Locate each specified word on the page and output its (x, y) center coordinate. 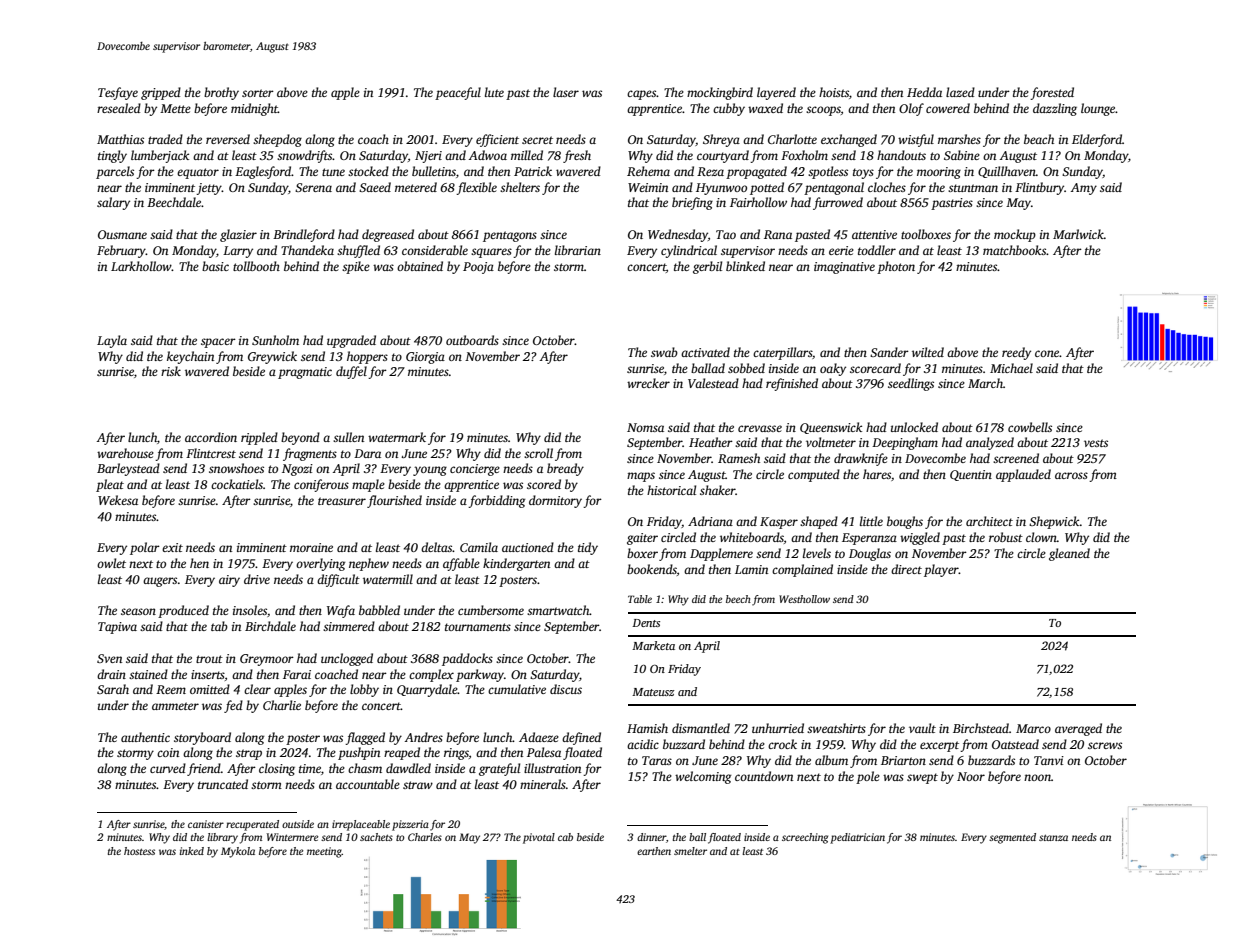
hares (877, 474)
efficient (497, 140)
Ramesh (739, 458)
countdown (764, 776)
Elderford (1097, 140)
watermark (397, 437)
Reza (710, 171)
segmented (1012, 838)
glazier (238, 235)
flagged (365, 738)
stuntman (973, 188)
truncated (223, 784)
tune (333, 172)
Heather (711, 442)
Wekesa (118, 500)
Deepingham (905, 443)
